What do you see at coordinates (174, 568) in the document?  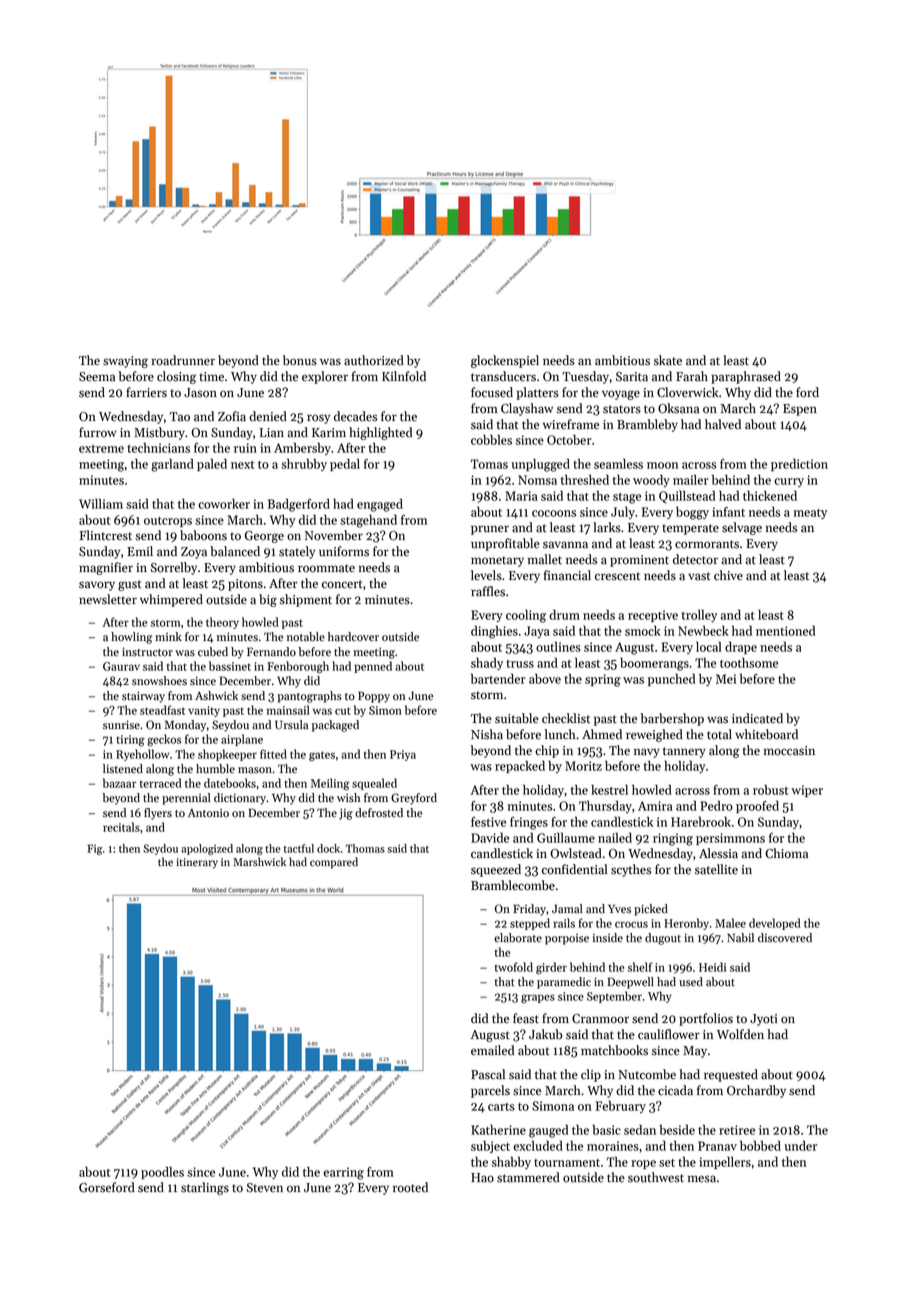 I see `Sorrelby` at bounding box center [174, 568].
